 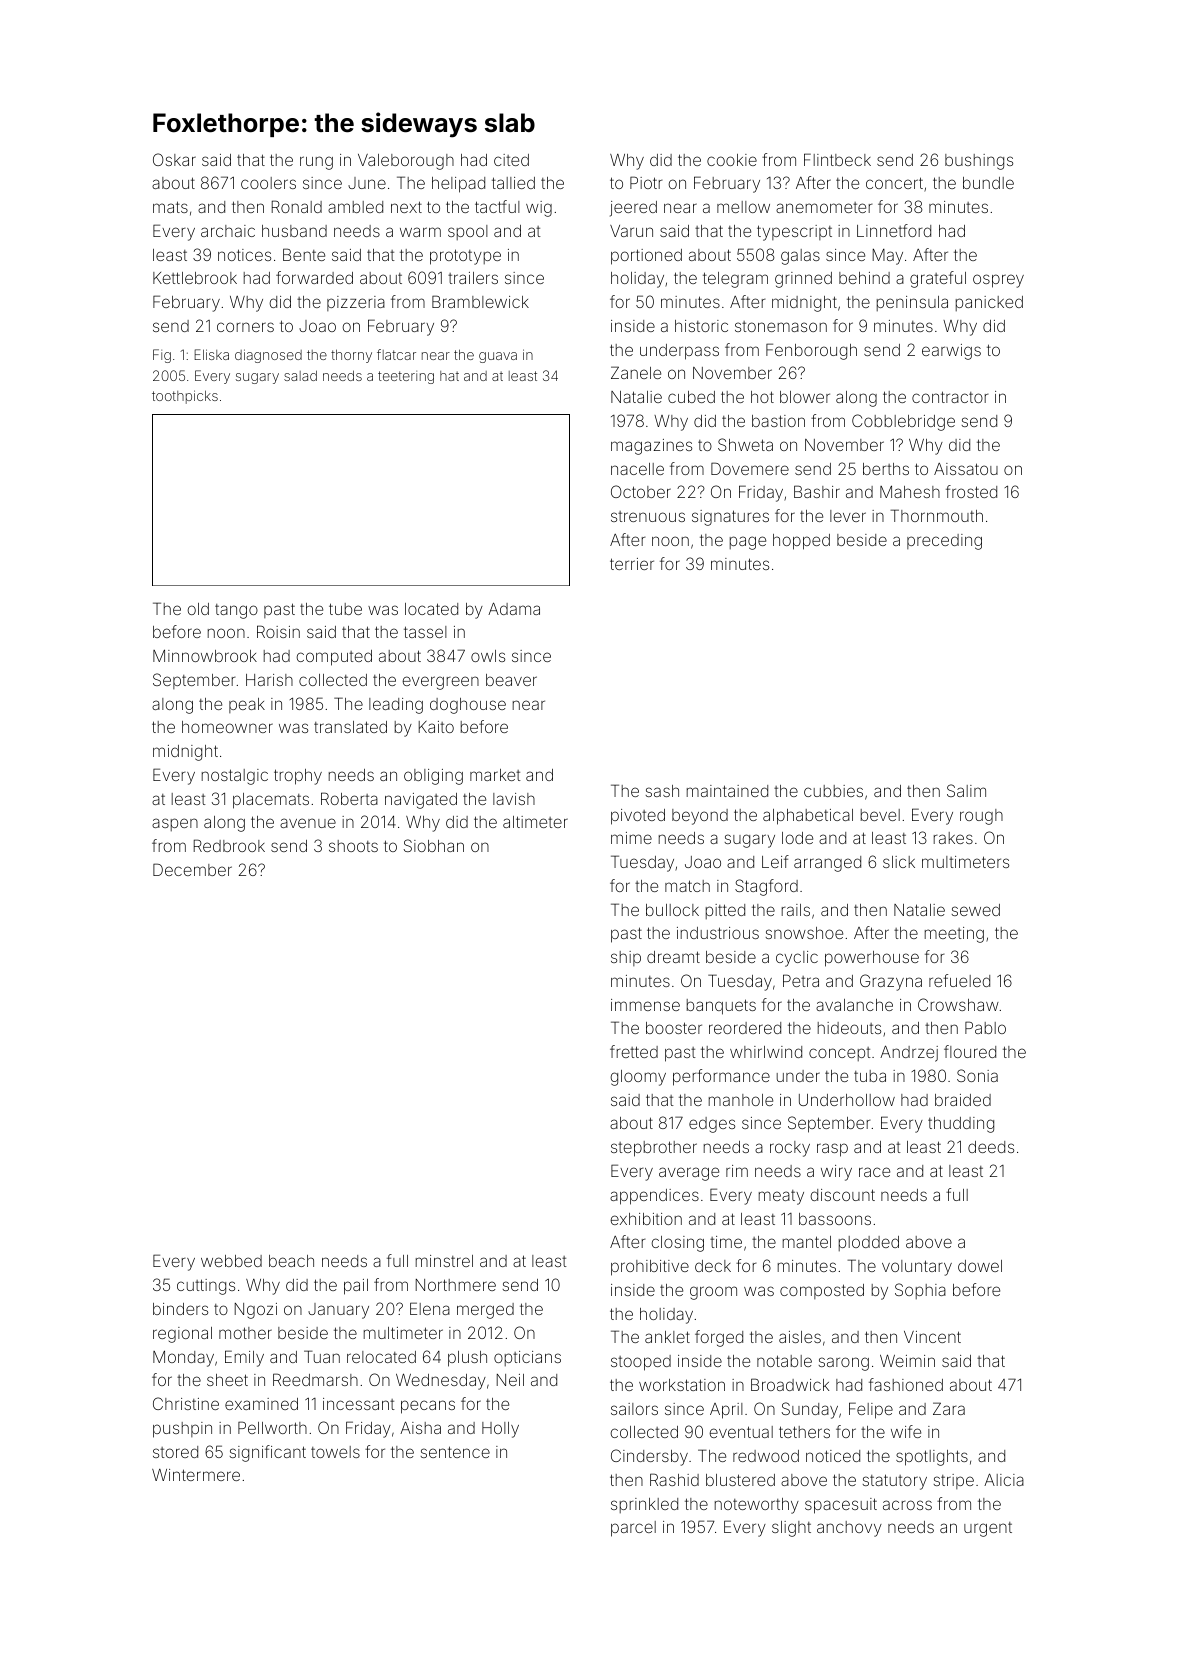 I want to click on Kettlebrook, so click(x=195, y=278).
